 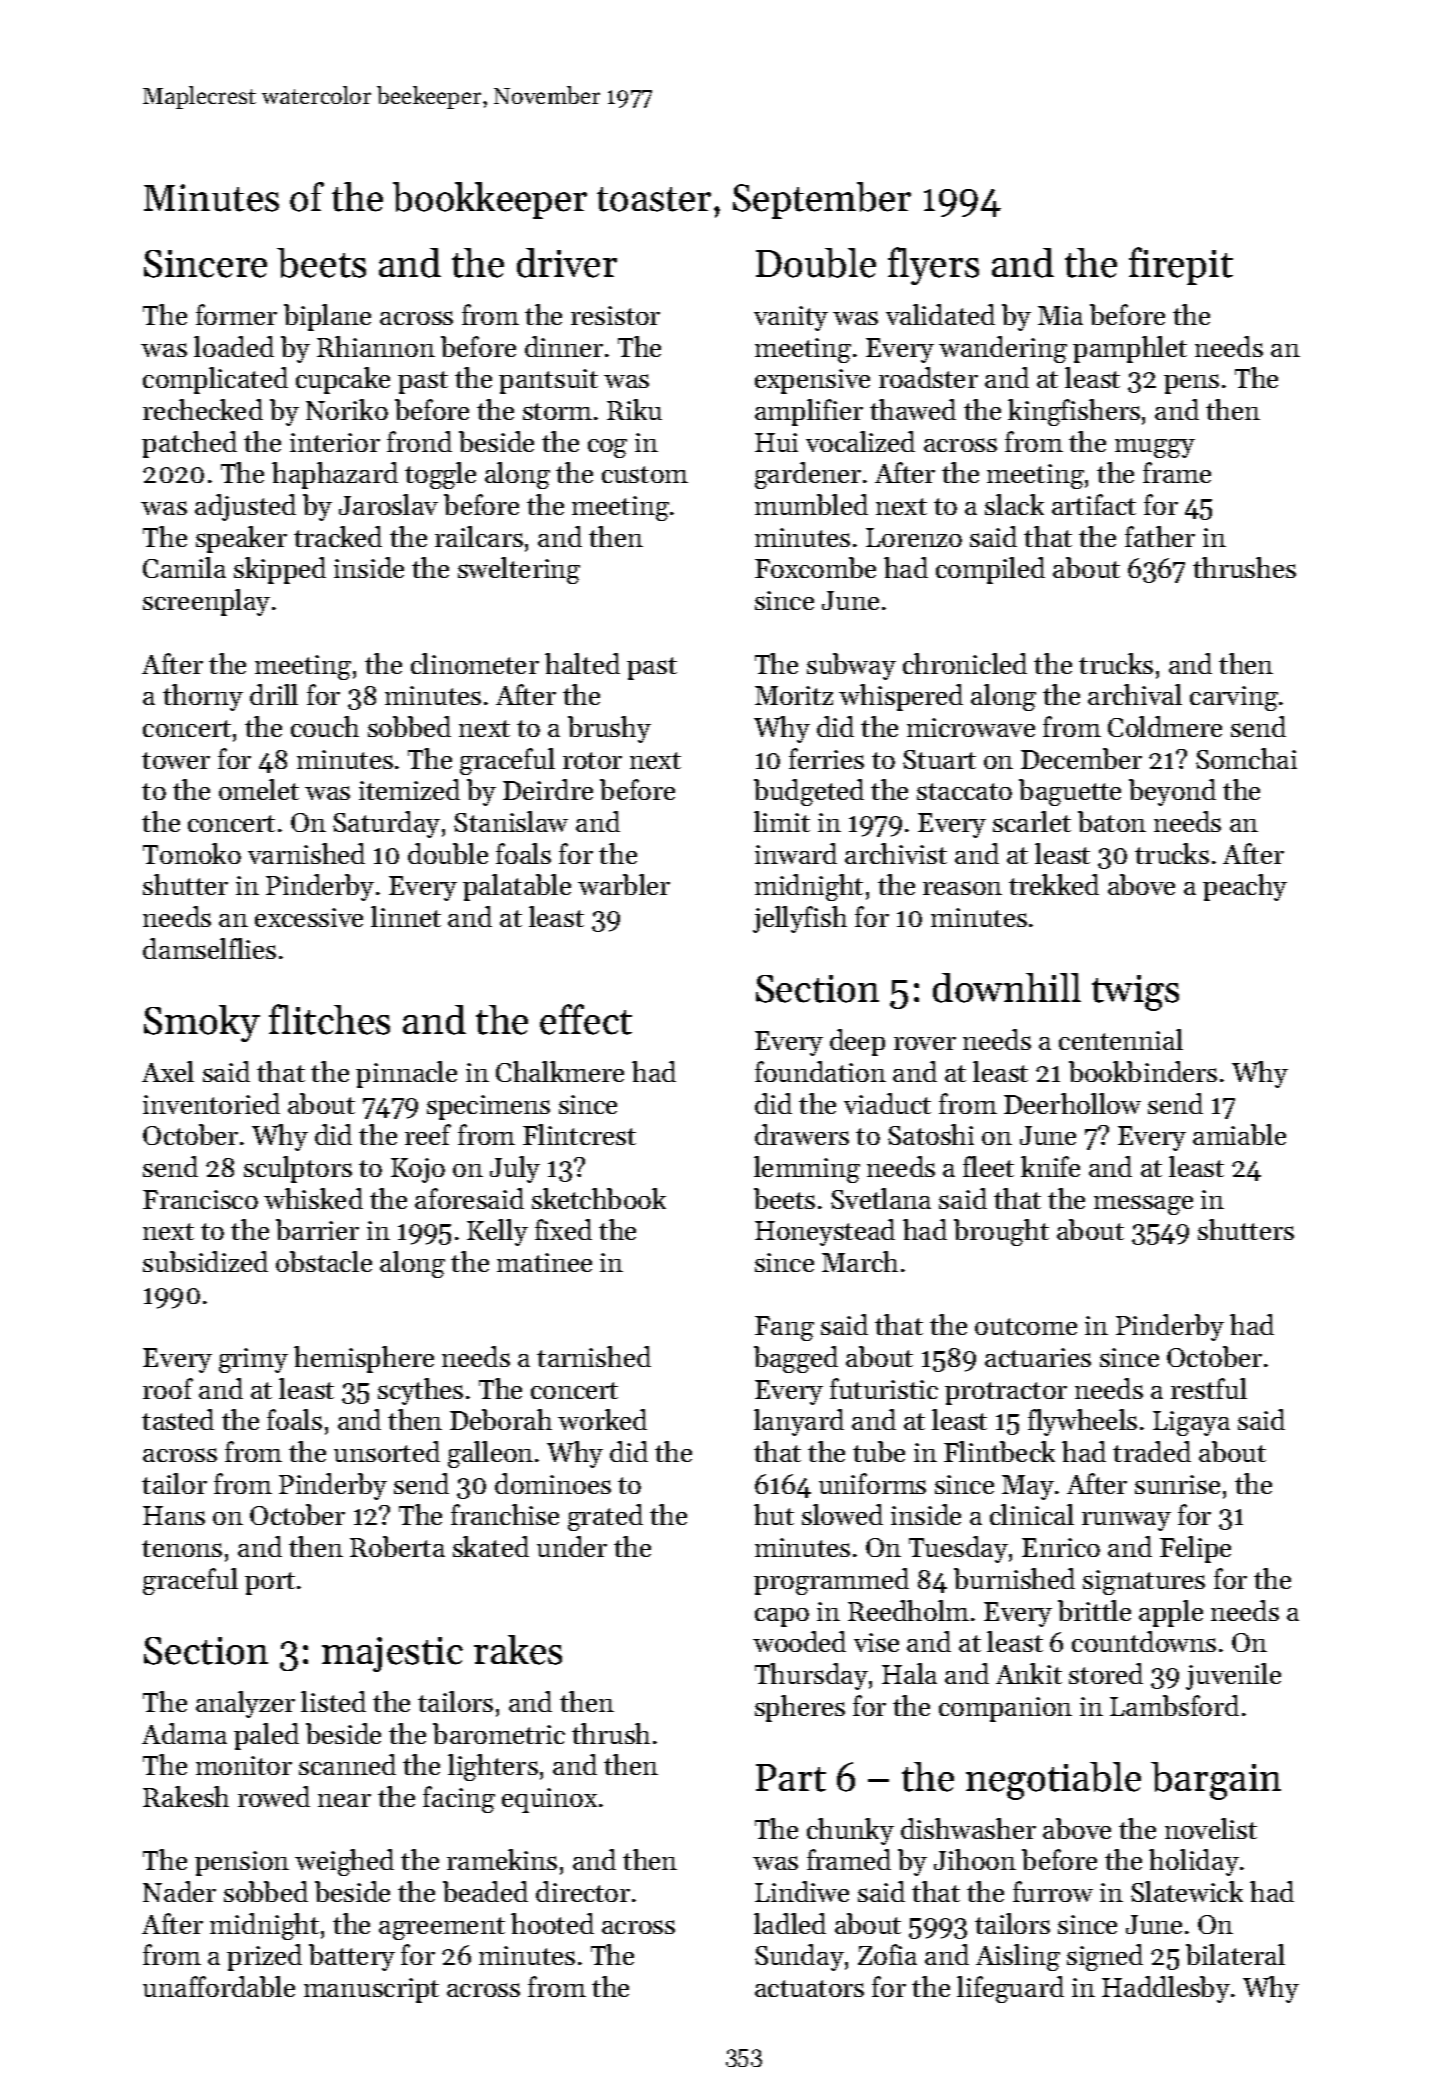 What do you see at coordinates (499, 1733) in the screenshot?
I see `barometric` at bounding box center [499, 1733].
